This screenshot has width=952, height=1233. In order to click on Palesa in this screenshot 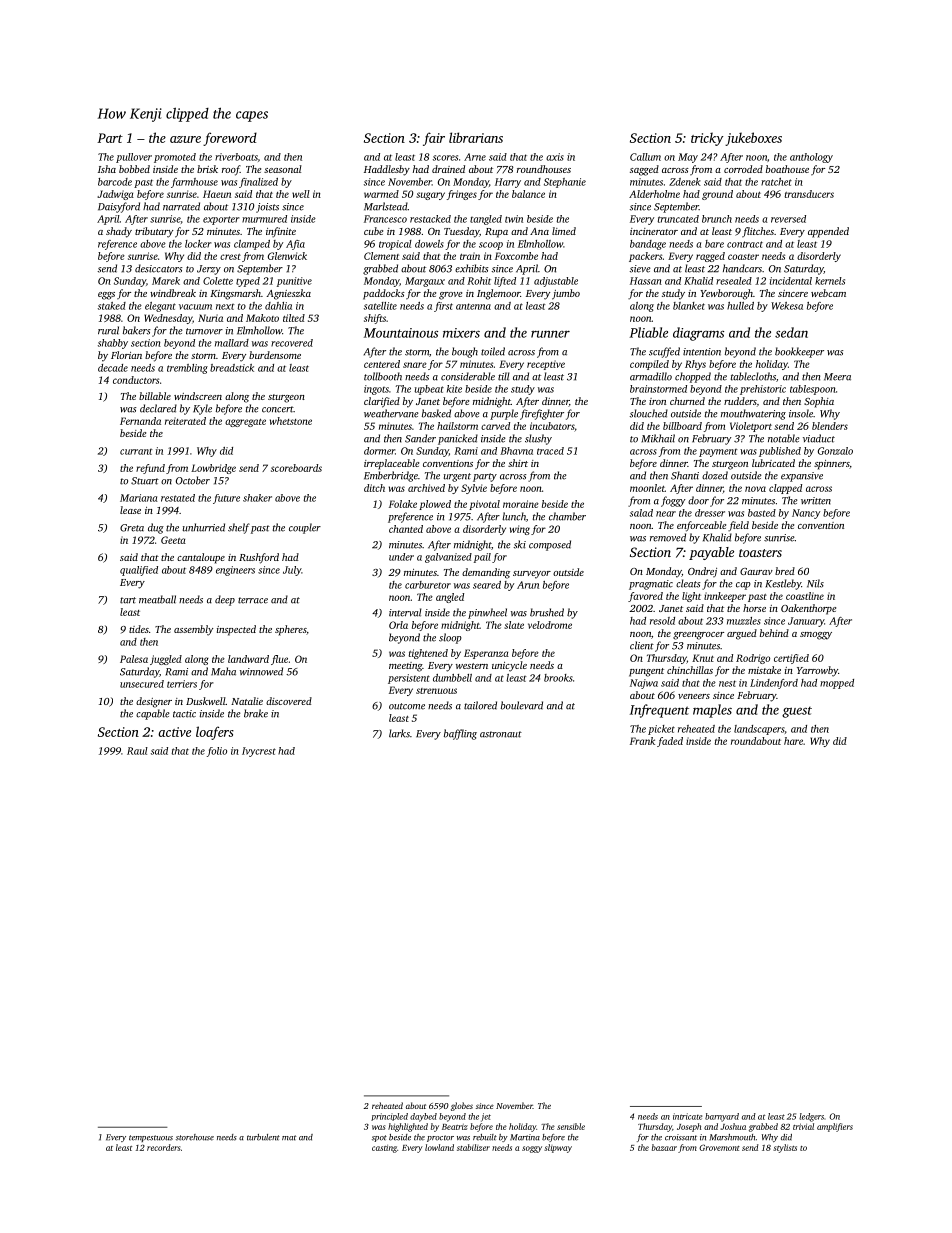, I will do `click(134, 659)`.
